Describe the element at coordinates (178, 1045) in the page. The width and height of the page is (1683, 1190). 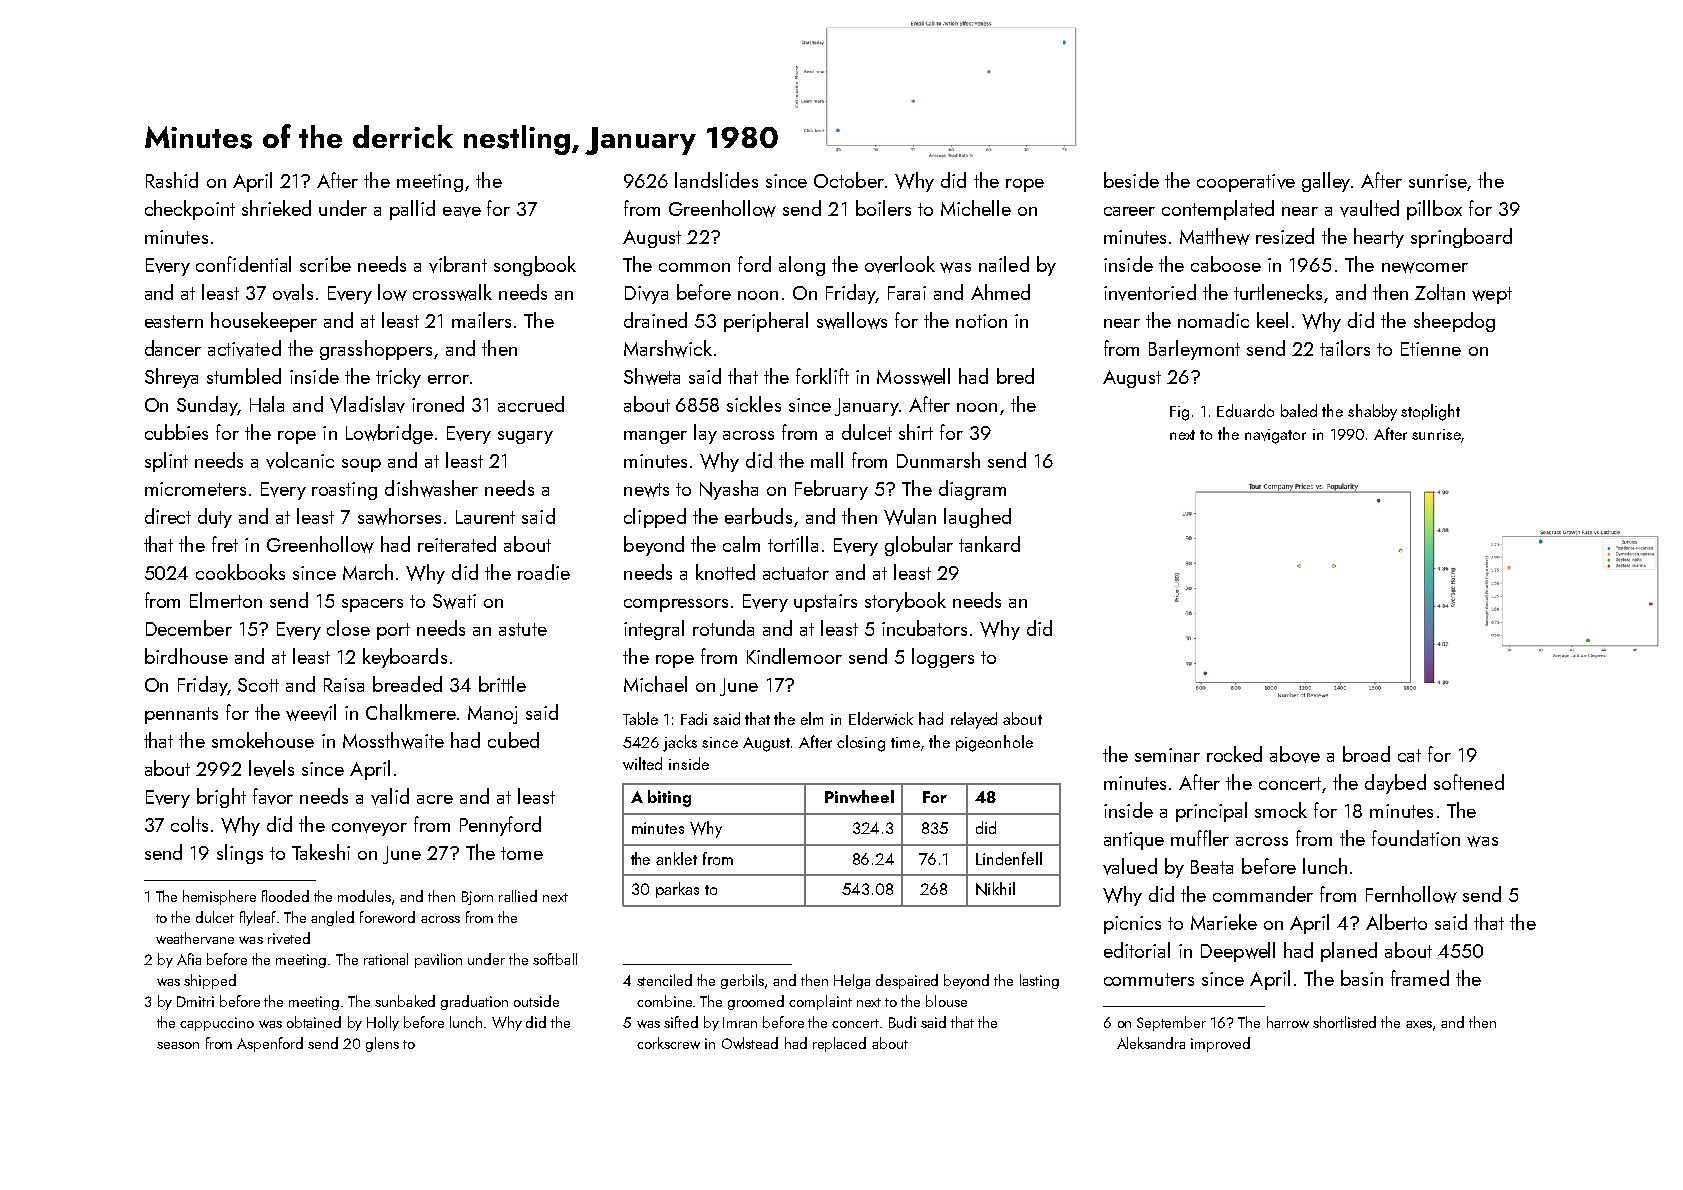
I see `season` at that location.
